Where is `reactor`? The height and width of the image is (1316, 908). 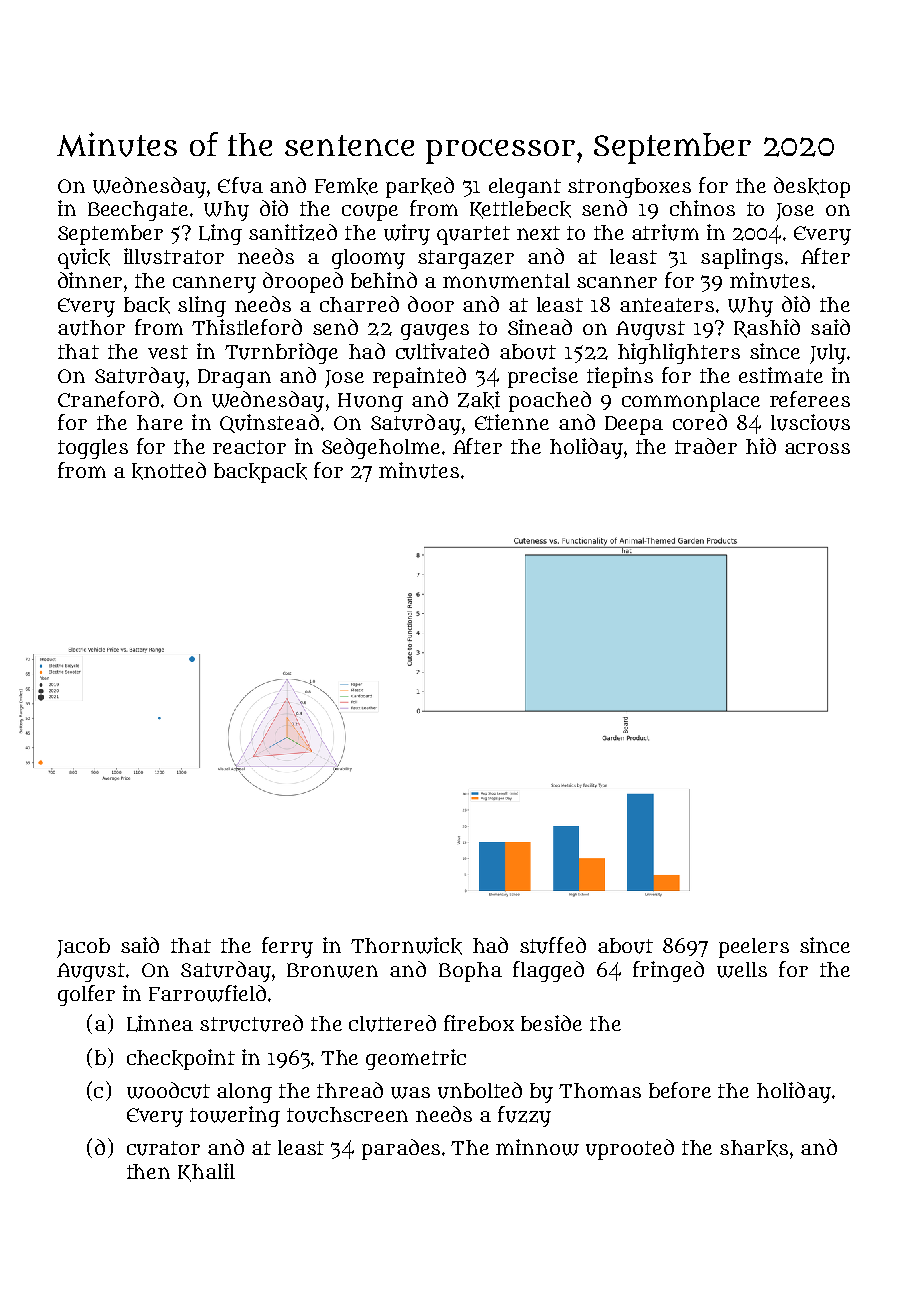 reactor is located at coordinates (249, 447).
